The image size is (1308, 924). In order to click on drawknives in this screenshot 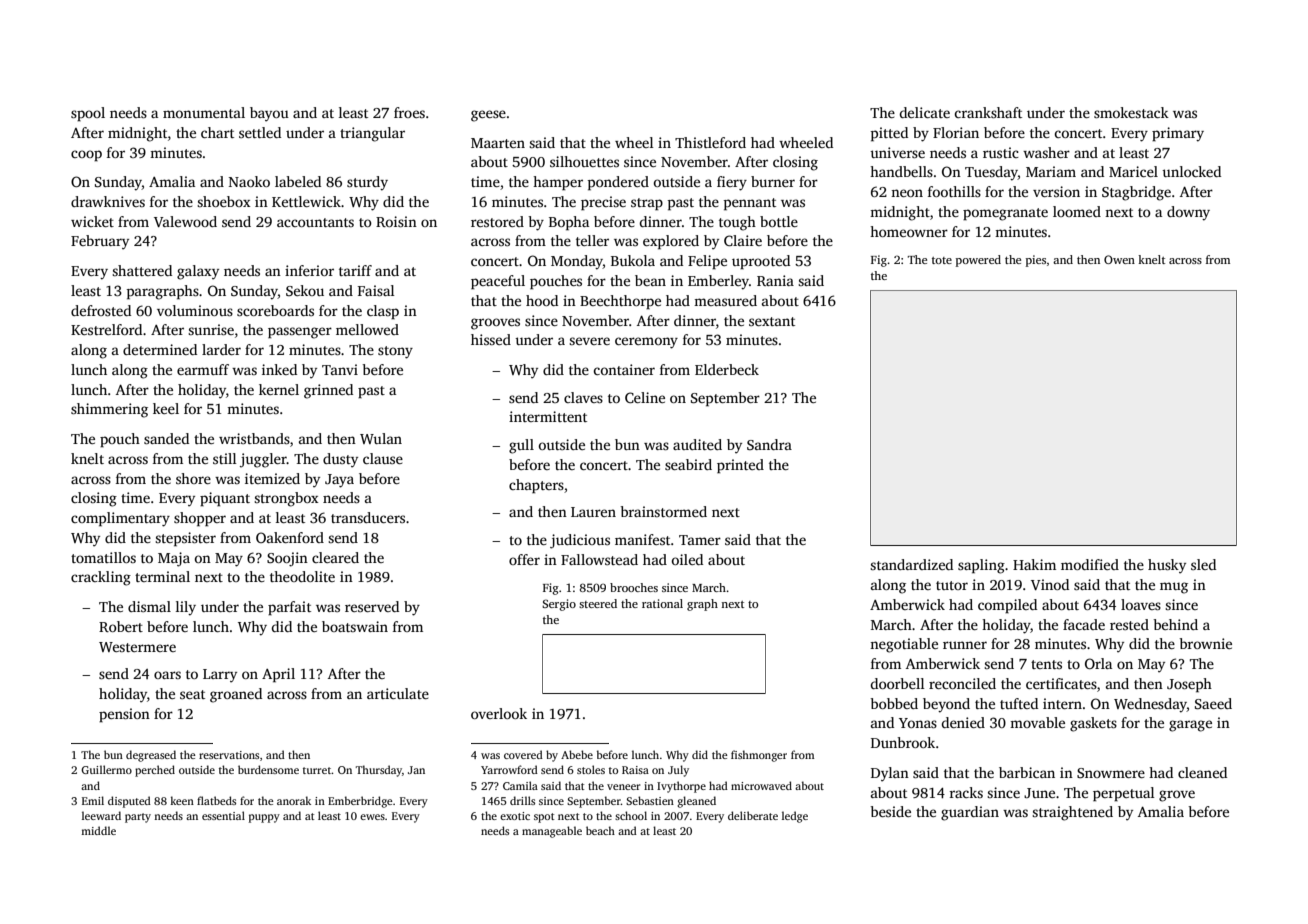, I will do `click(108, 201)`.
